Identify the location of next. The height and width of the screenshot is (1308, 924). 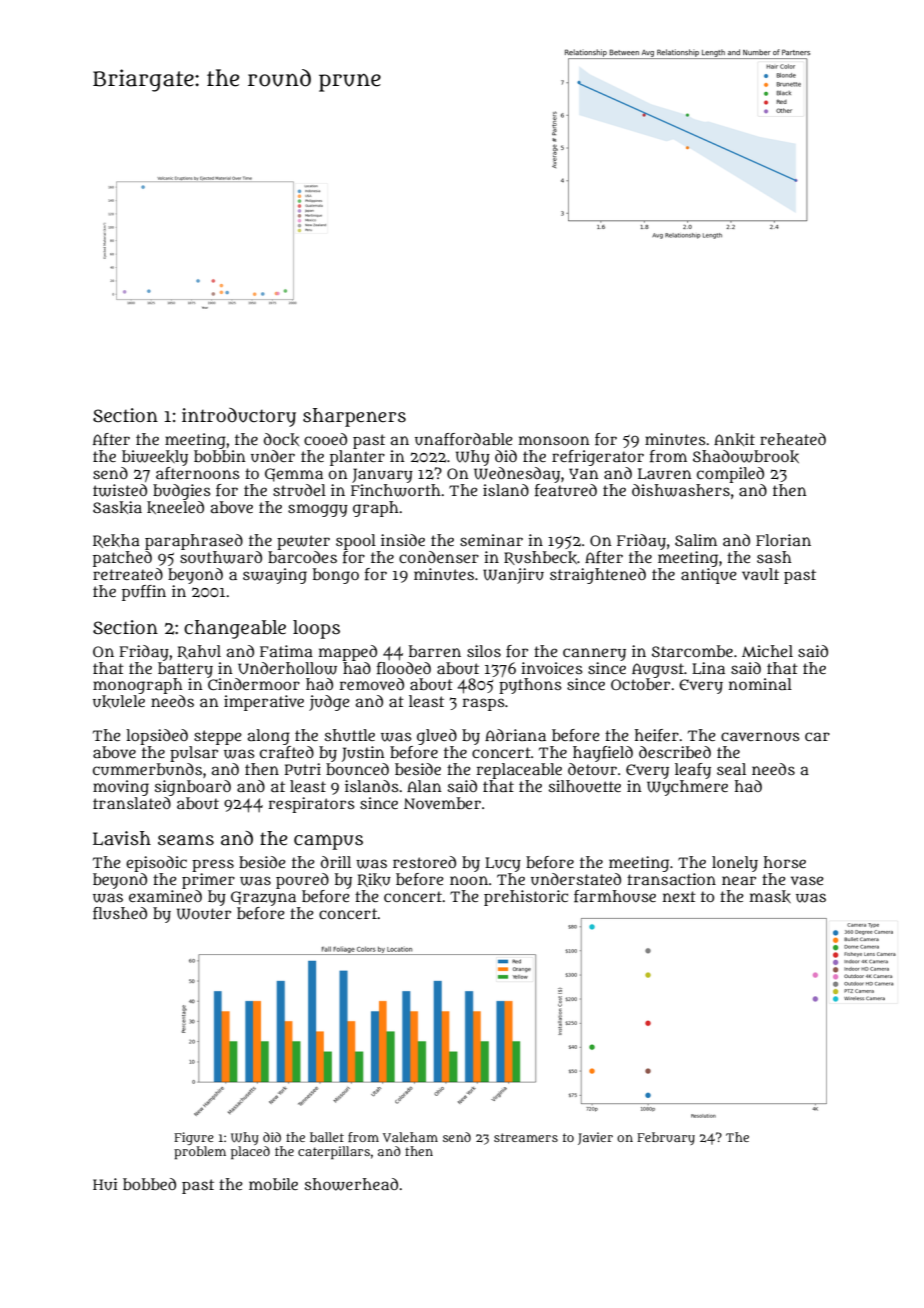
(679, 896).
